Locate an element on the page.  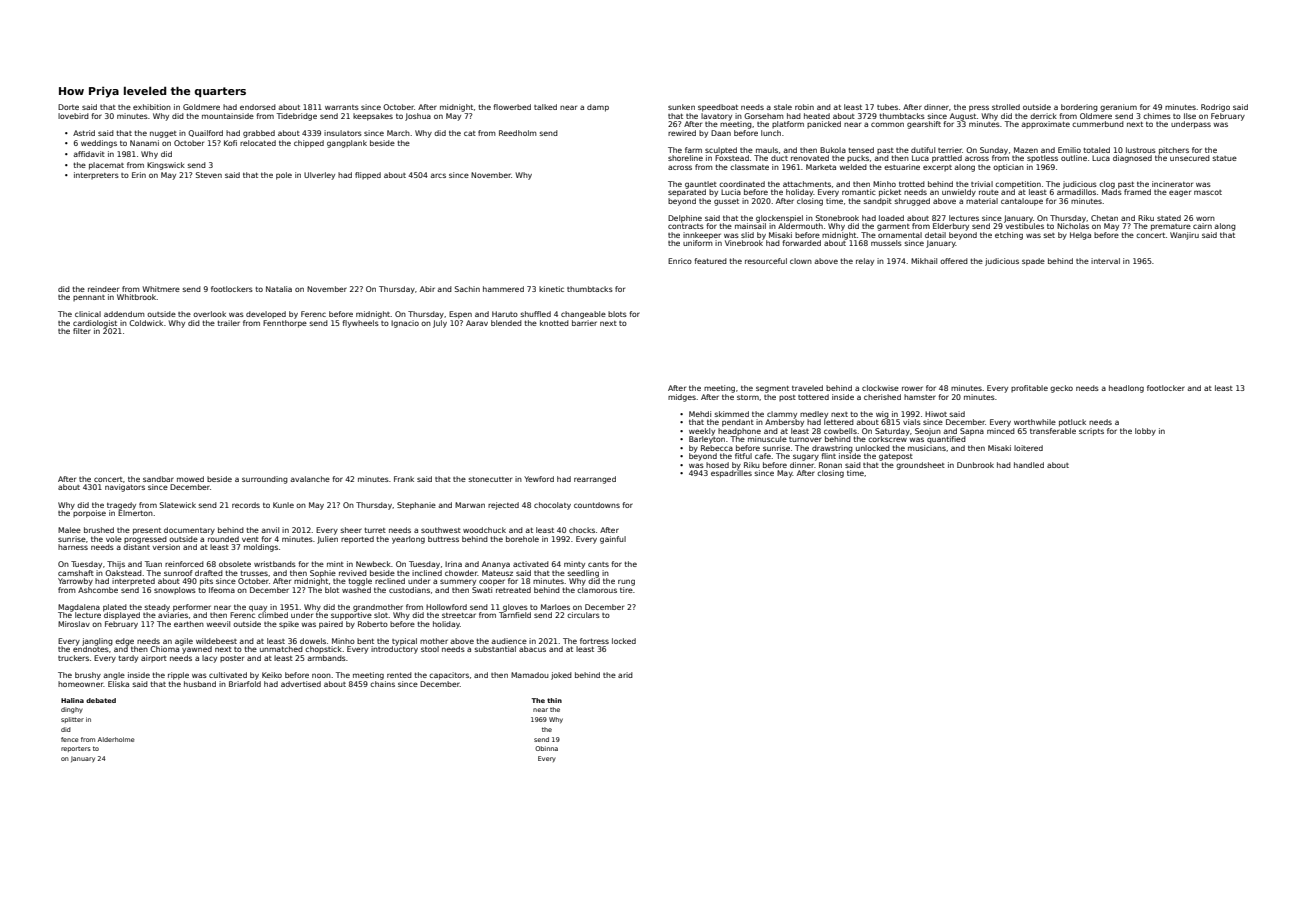
splitter is located at coordinates (72, 720).
